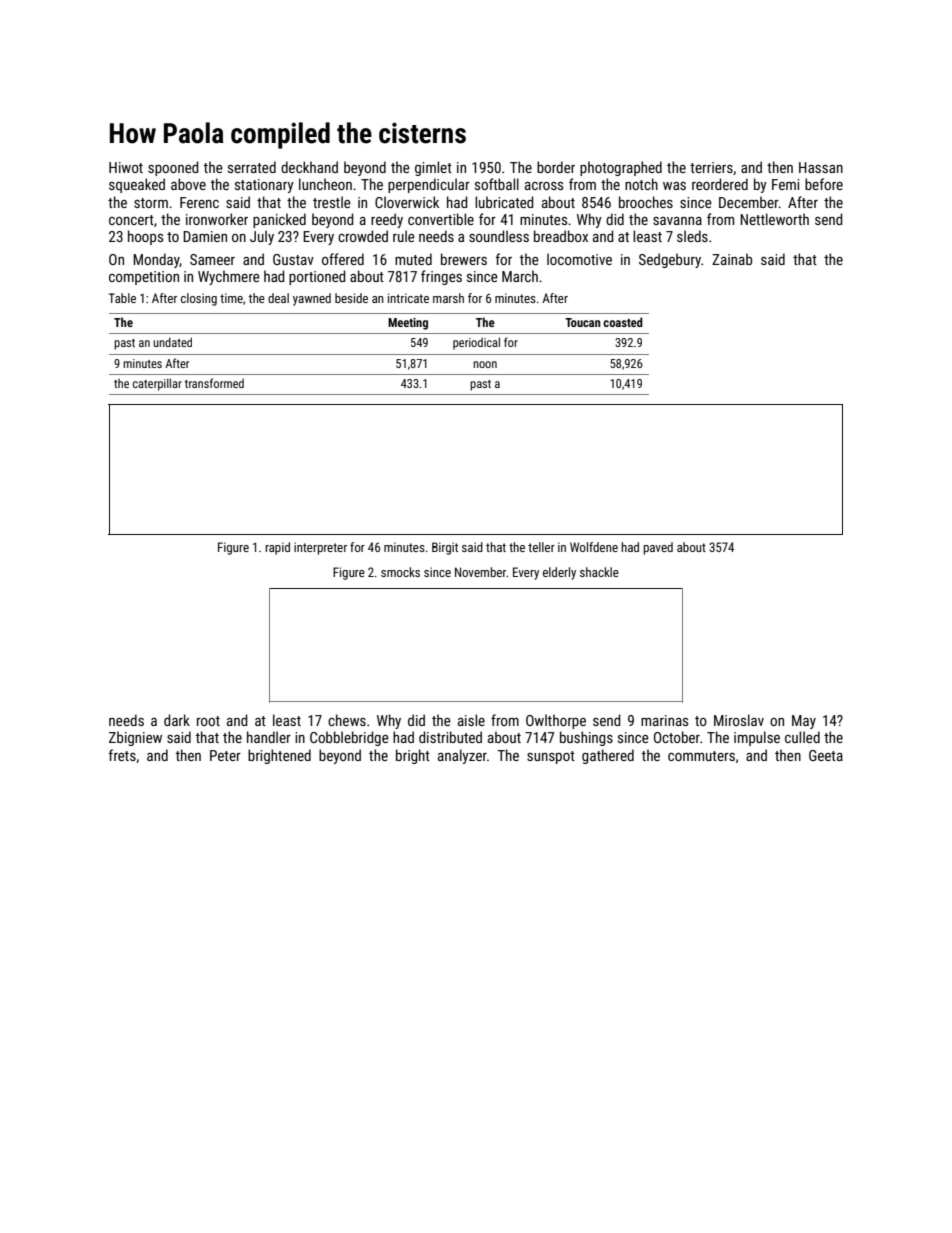 Image resolution: width=952 pixels, height=1233 pixels. I want to click on before, so click(824, 184).
